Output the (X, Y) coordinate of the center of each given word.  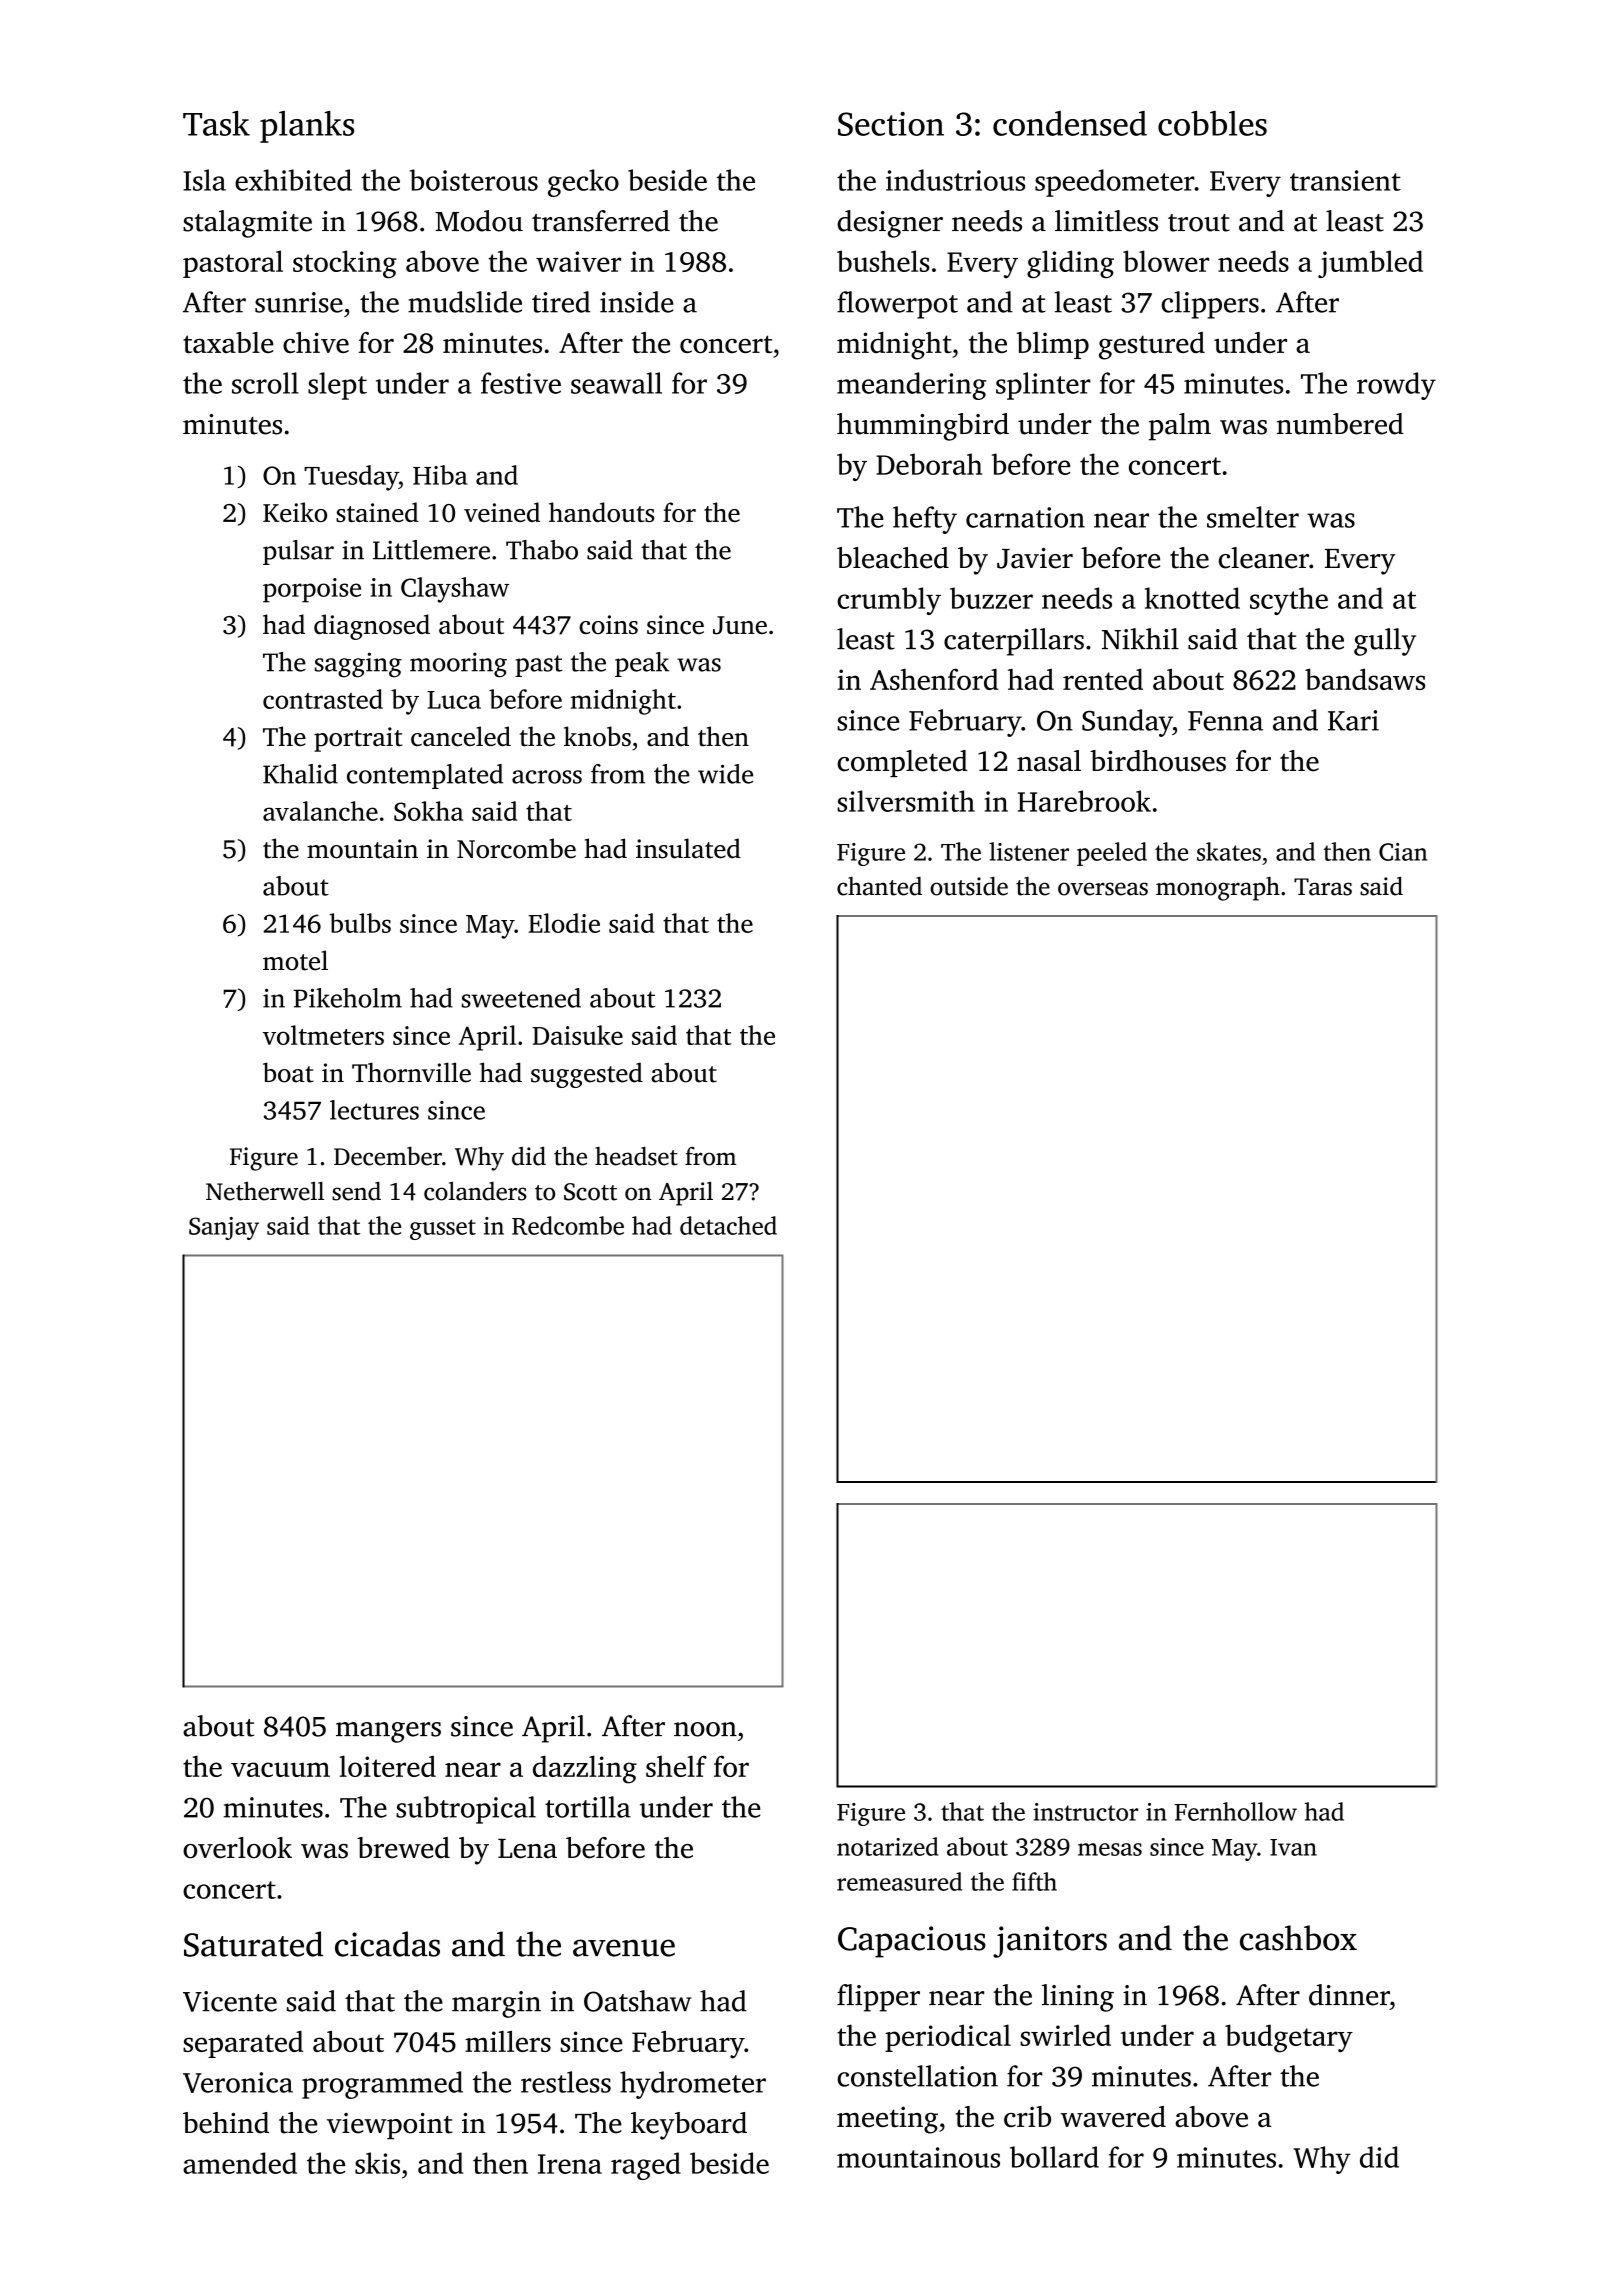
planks (307, 127)
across (547, 777)
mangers (388, 1732)
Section (891, 124)
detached (728, 1225)
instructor (1085, 1812)
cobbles (1212, 123)
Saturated (253, 1944)
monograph (1218, 889)
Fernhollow (1236, 1811)
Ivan (1293, 1847)
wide (725, 774)
